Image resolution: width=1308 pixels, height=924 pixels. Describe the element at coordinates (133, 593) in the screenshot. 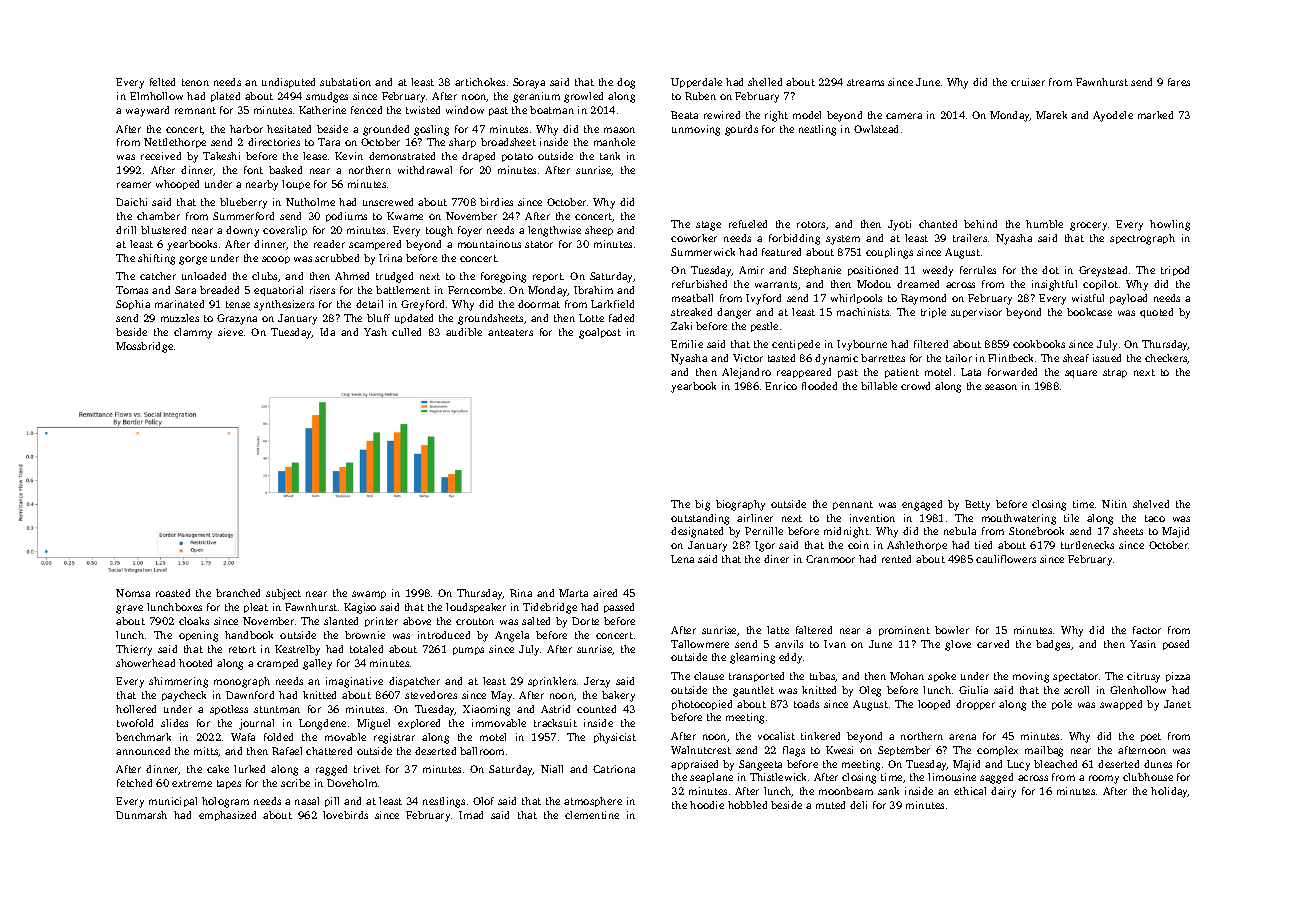

I see `Nomsa` at that location.
